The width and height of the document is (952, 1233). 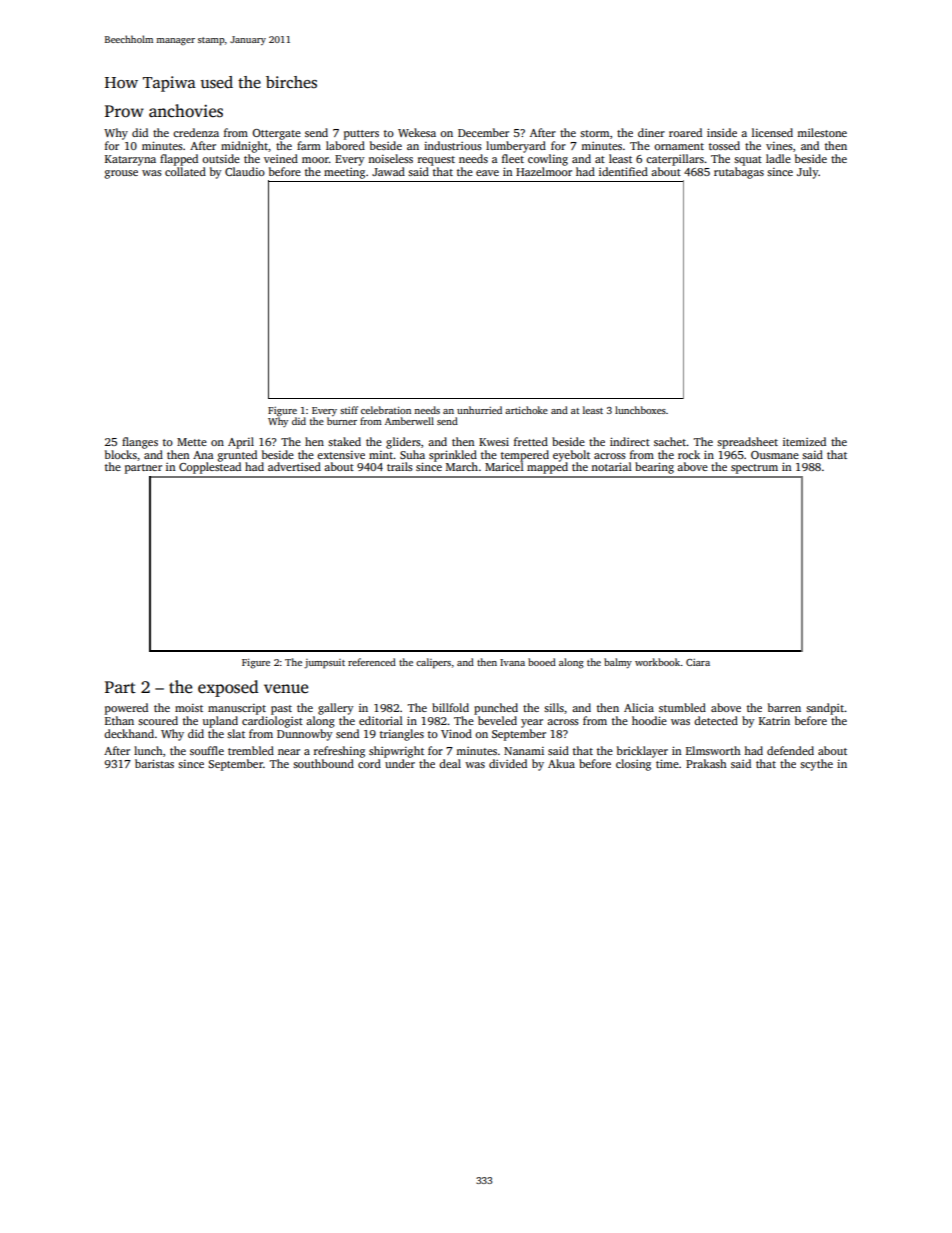 What do you see at coordinates (323, 763) in the document?
I see `southbound` at bounding box center [323, 763].
